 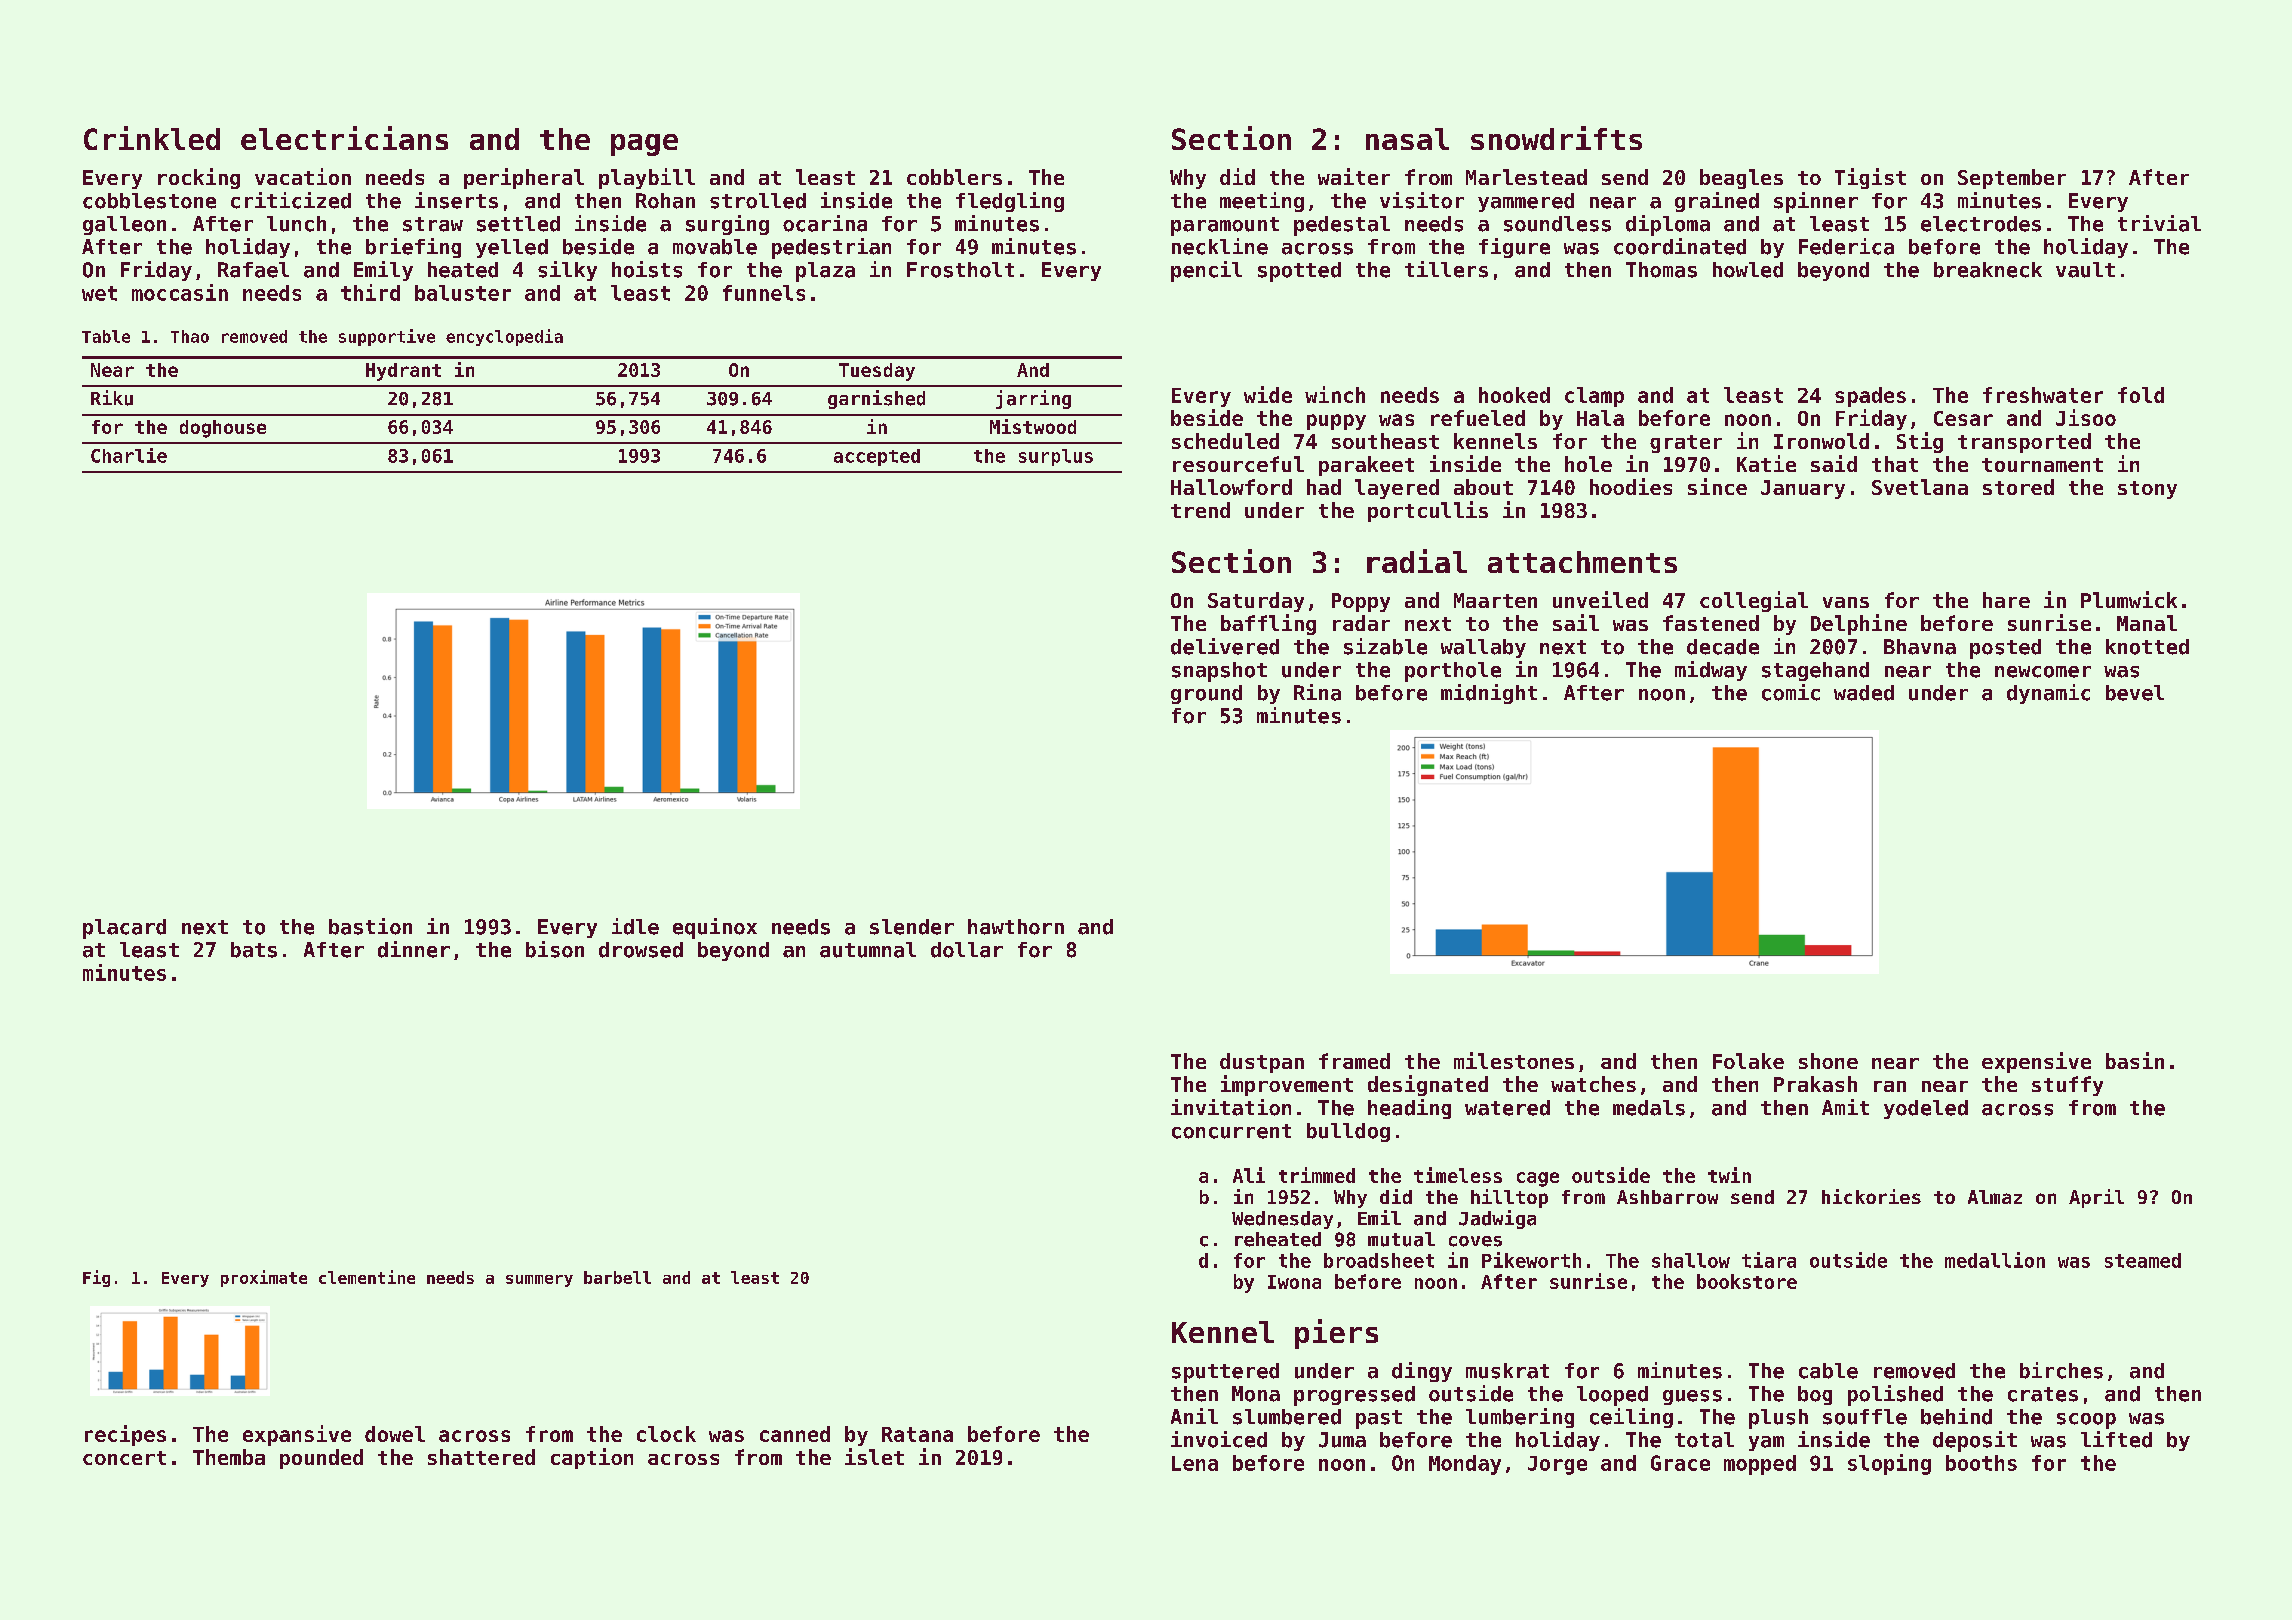 I want to click on freshwater, so click(x=2043, y=395).
